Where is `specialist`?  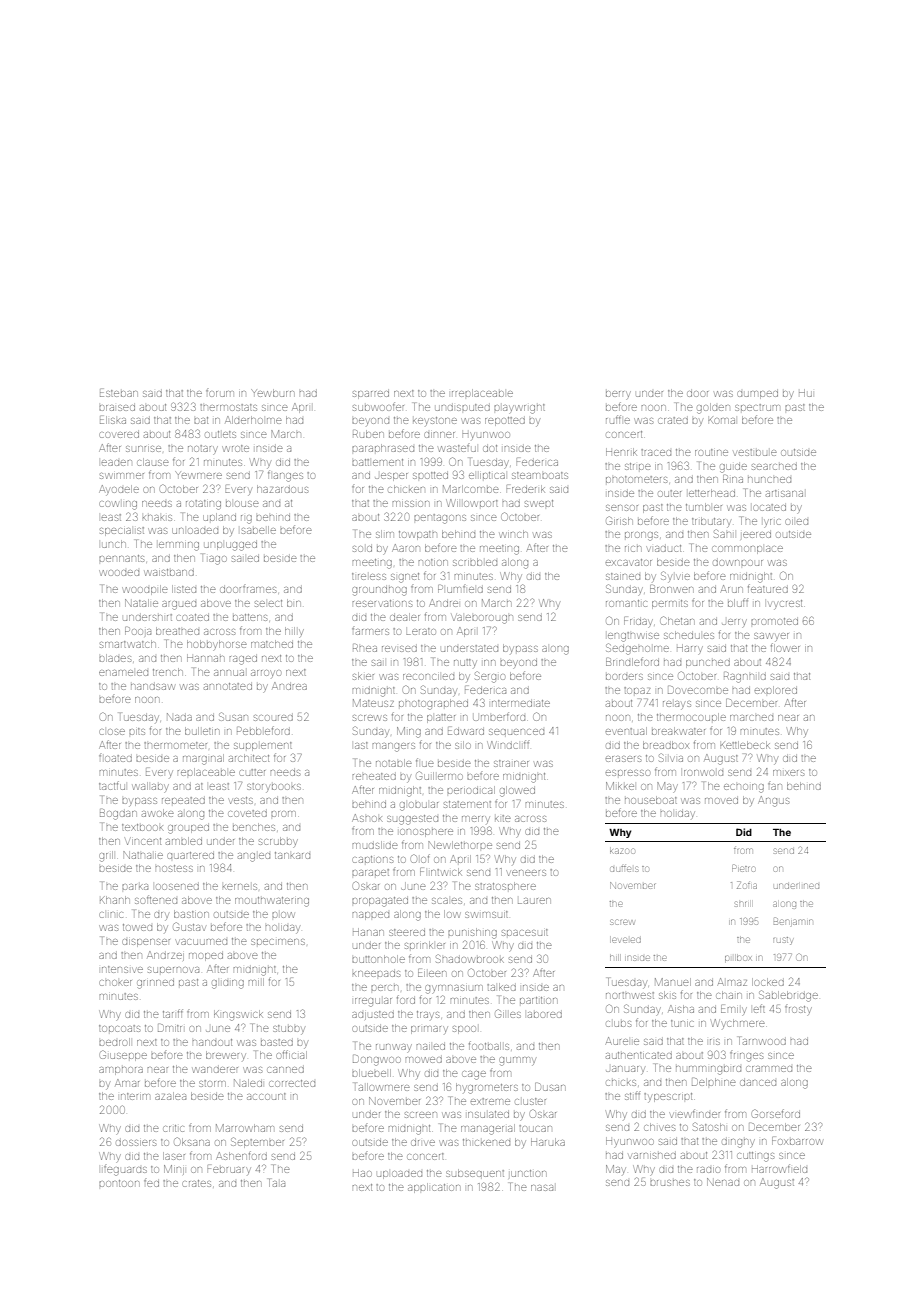 specialist is located at coordinates (122, 531).
